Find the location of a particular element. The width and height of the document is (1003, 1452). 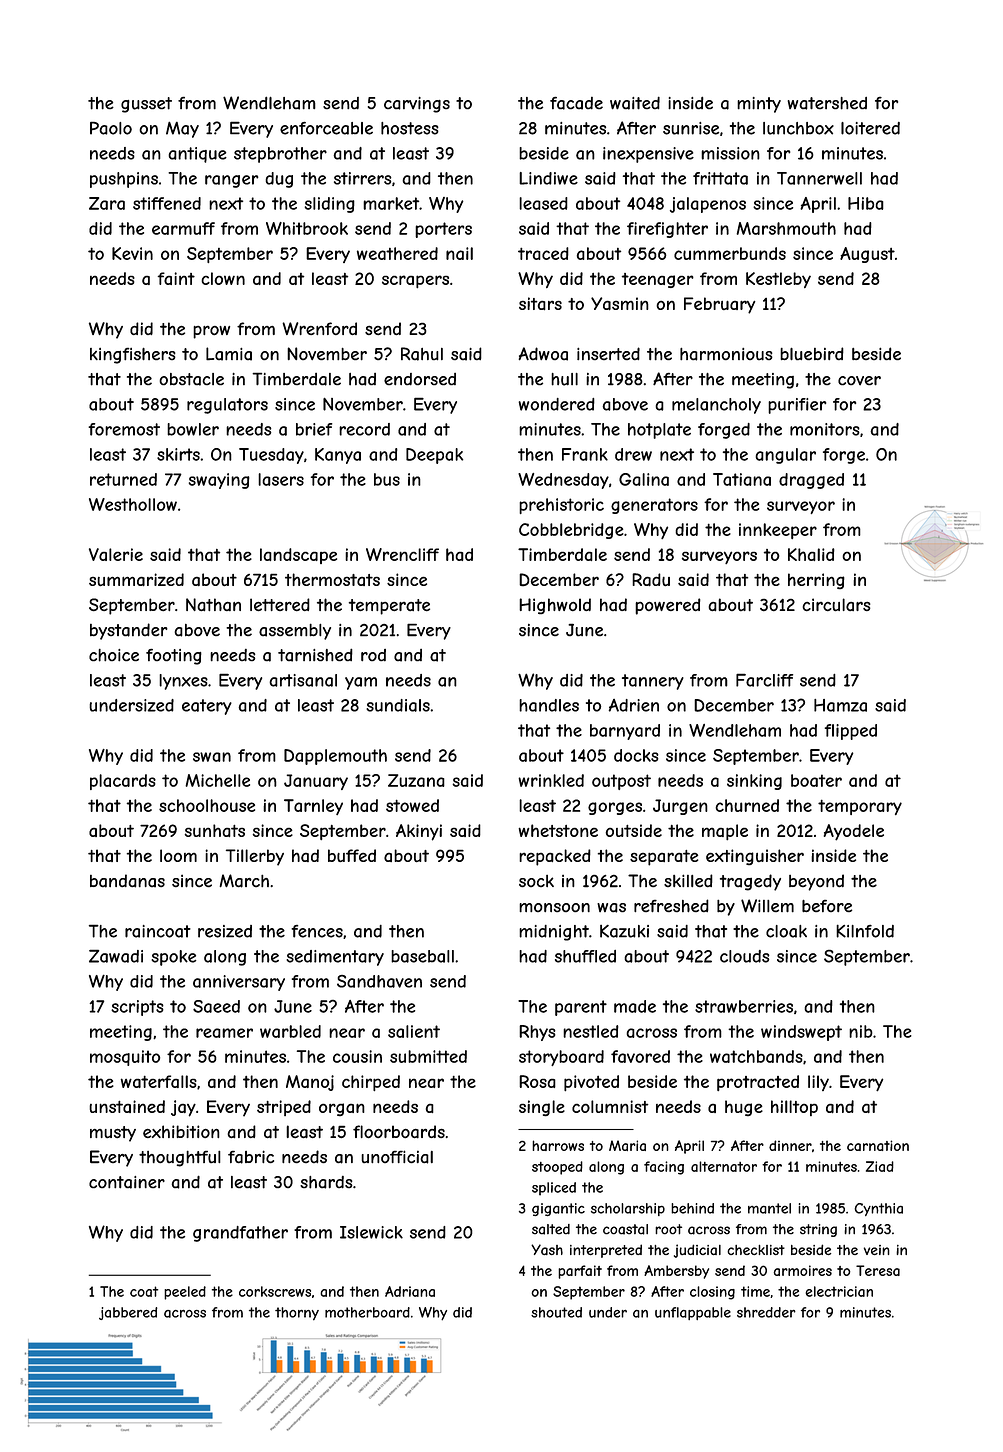

midnight is located at coordinates (554, 933).
